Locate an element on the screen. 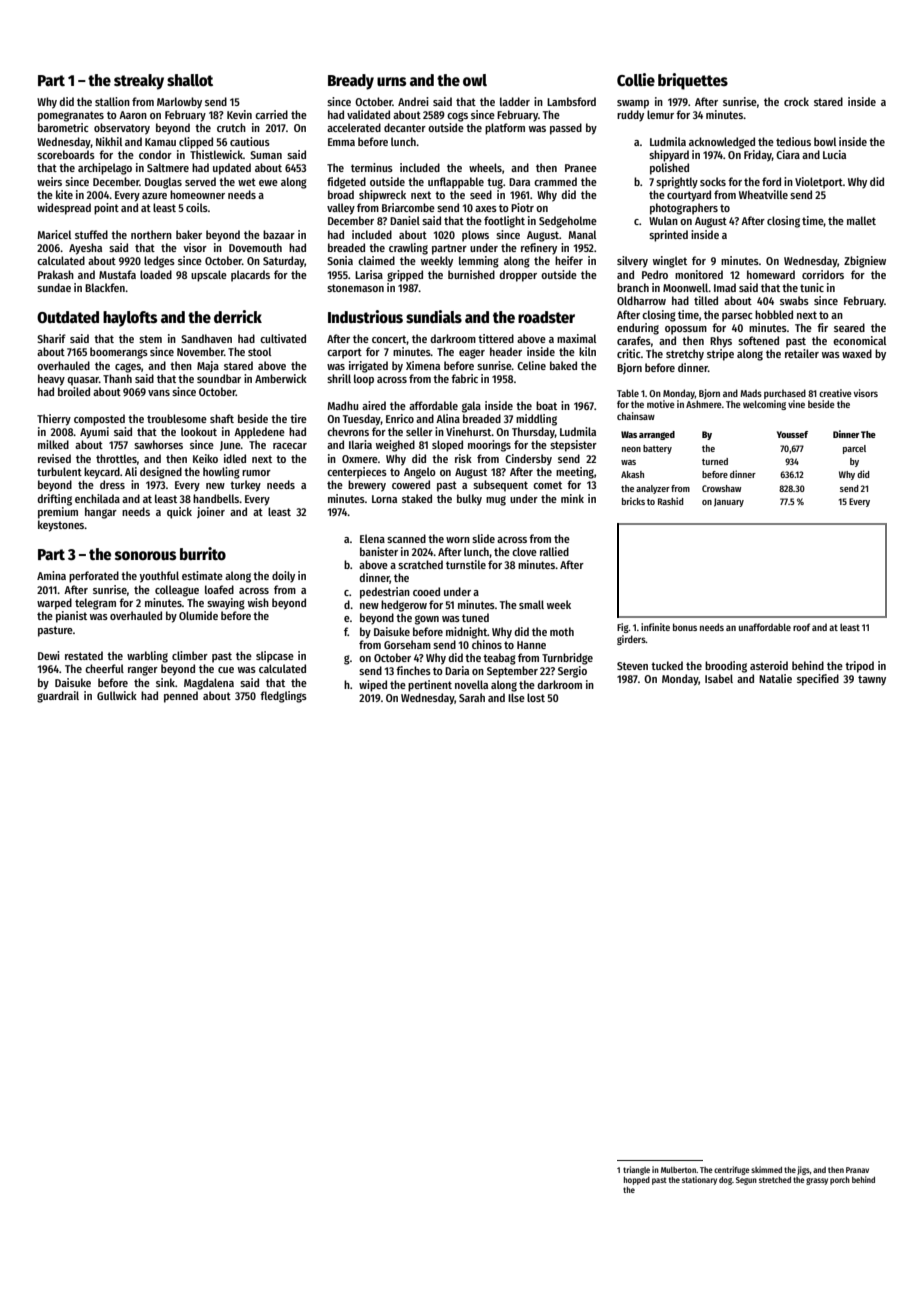  Kevin is located at coordinates (239, 114).
